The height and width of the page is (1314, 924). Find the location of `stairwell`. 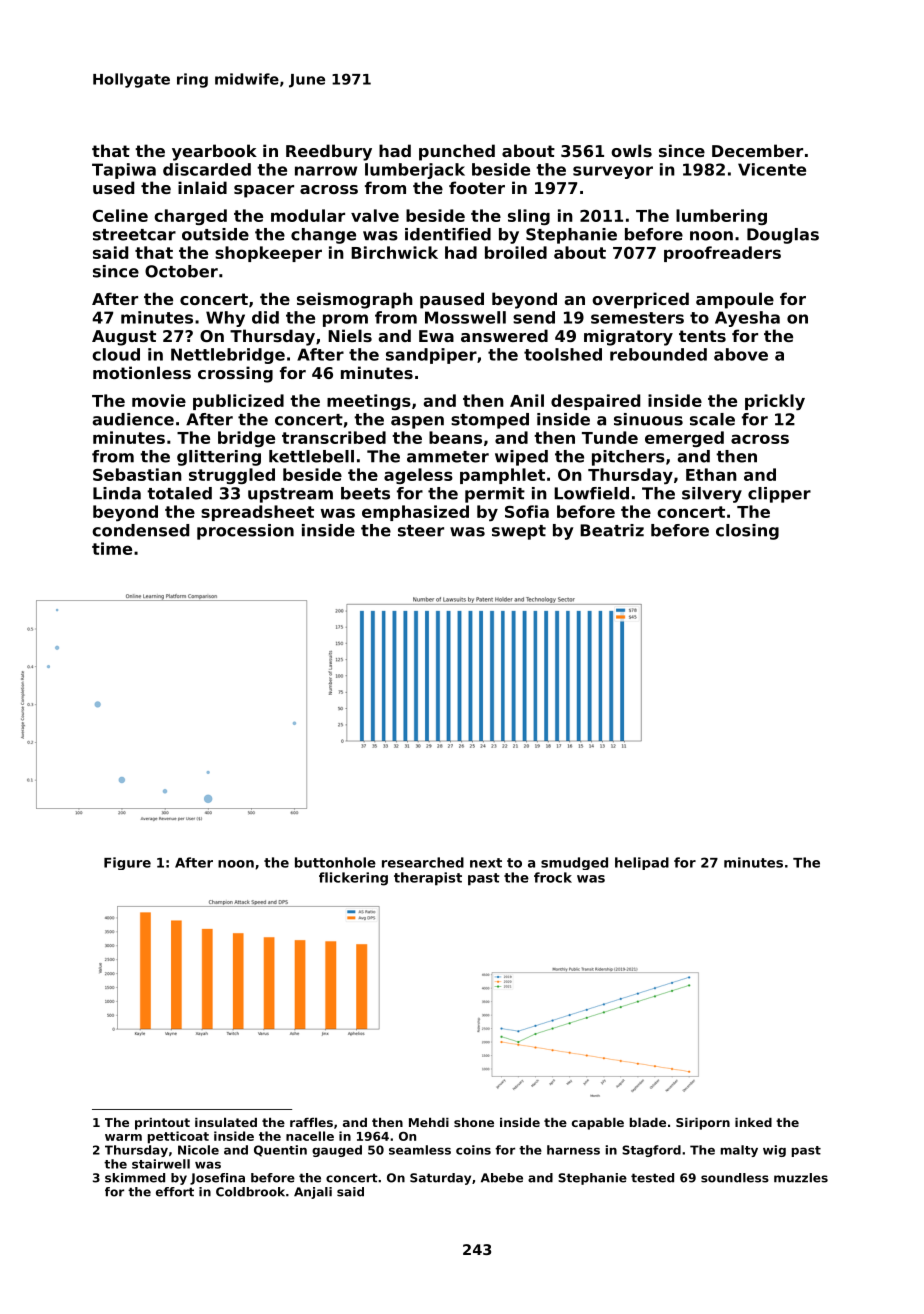

stairwell is located at coordinates (161, 1164).
